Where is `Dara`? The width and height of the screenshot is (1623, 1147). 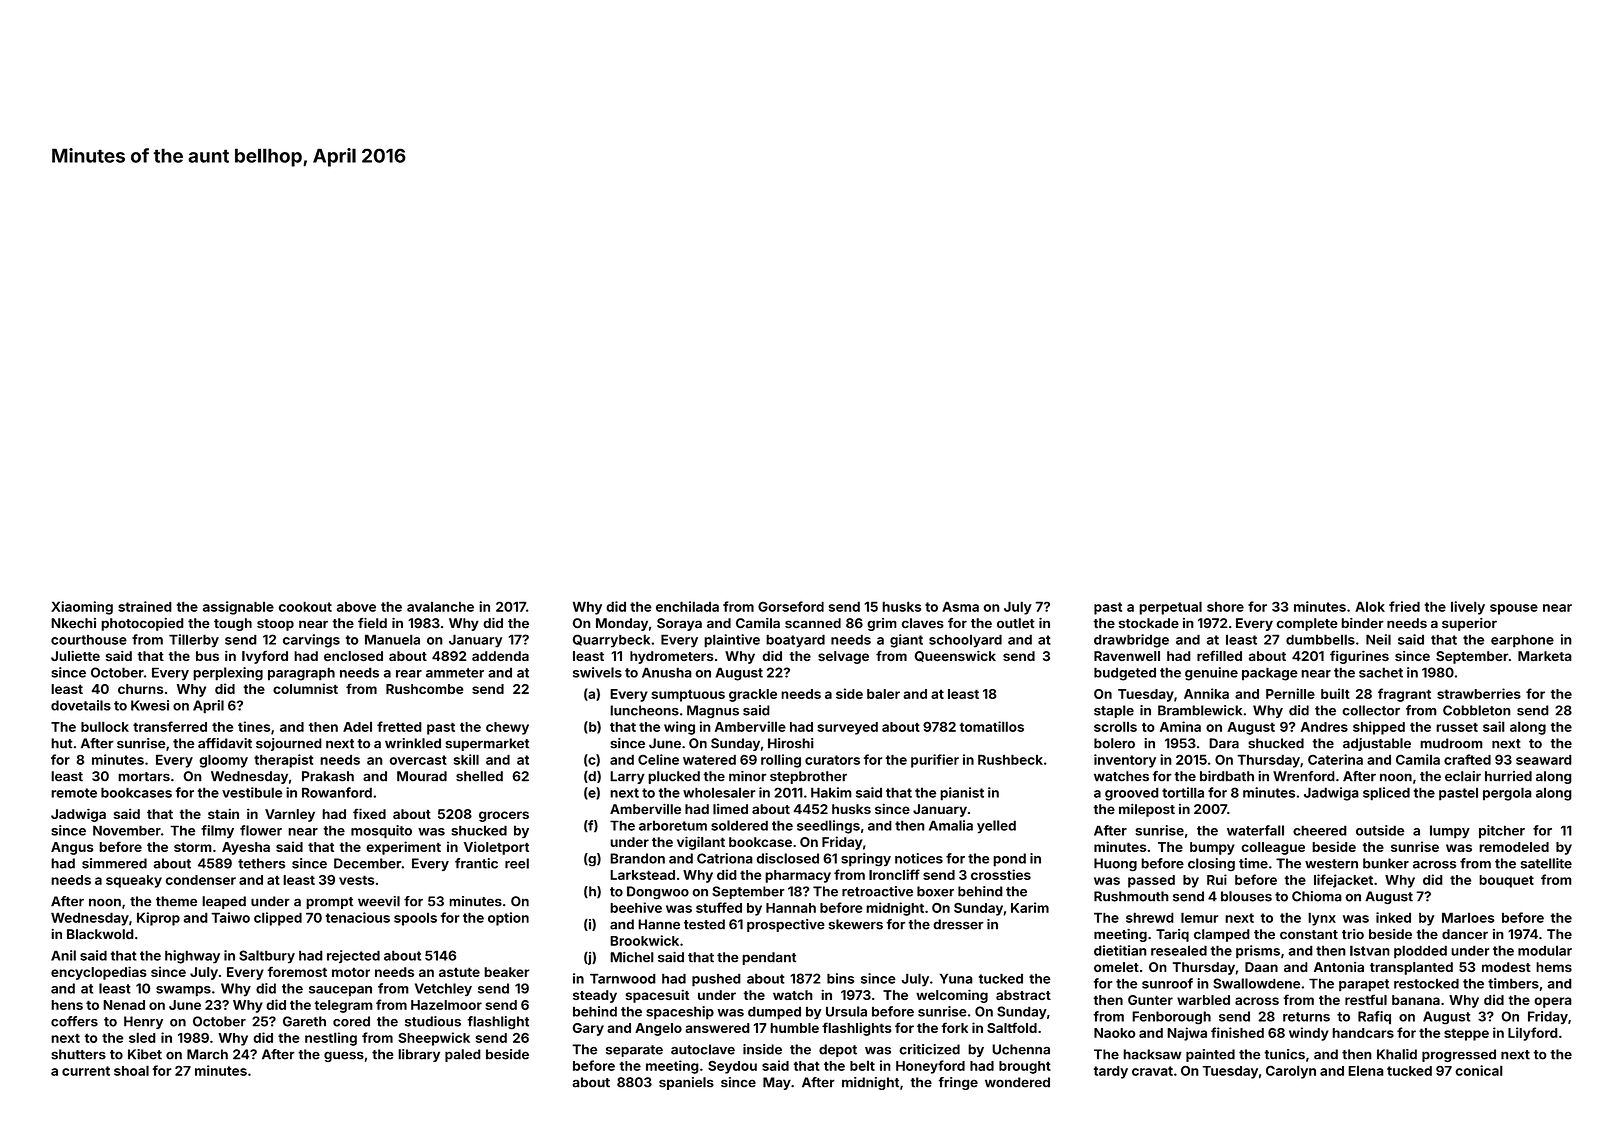
Dara is located at coordinates (1224, 743).
